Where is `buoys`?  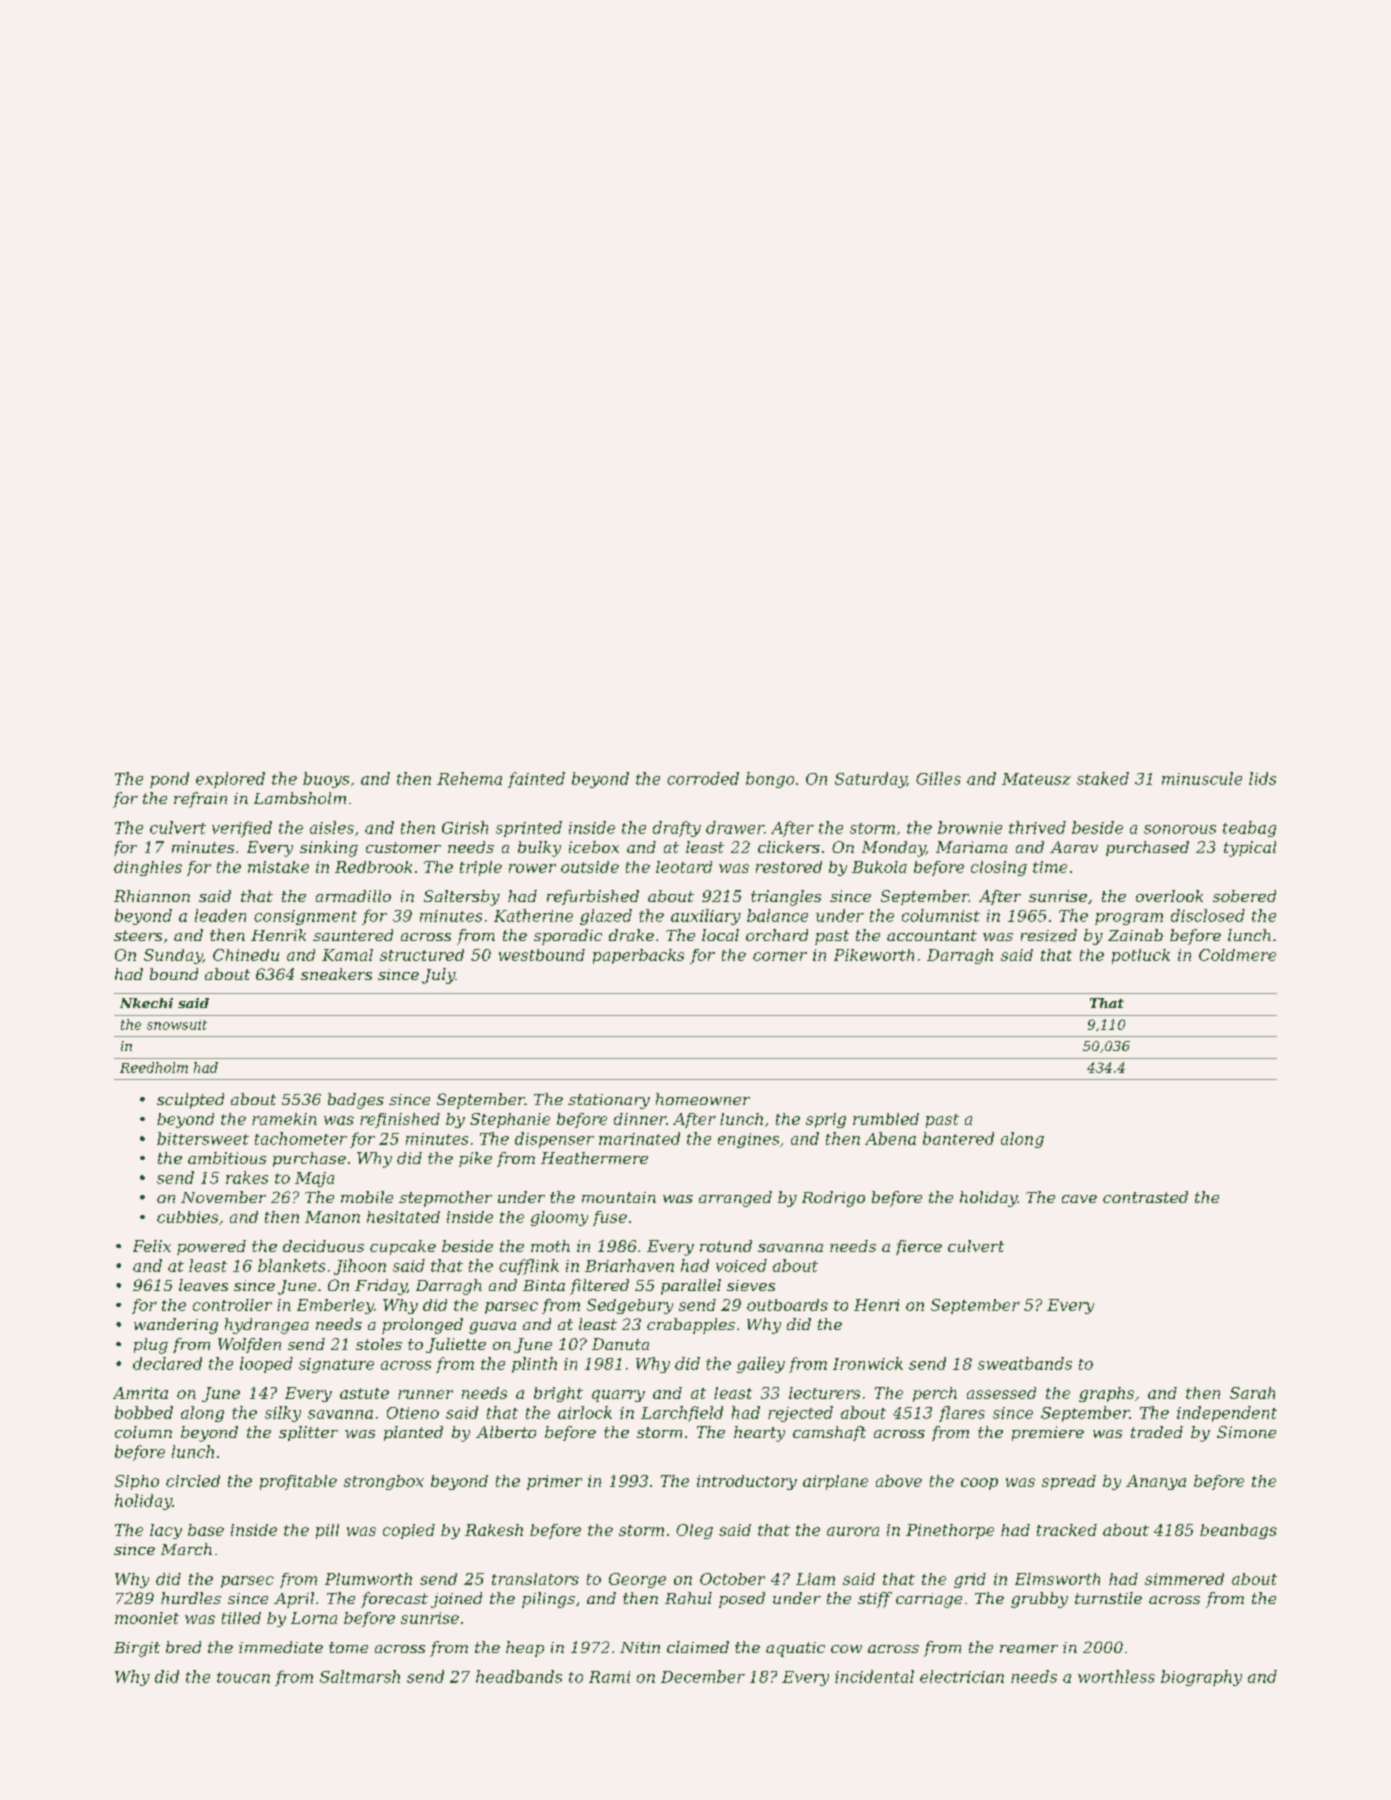
buoys is located at coordinates (326, 780).
